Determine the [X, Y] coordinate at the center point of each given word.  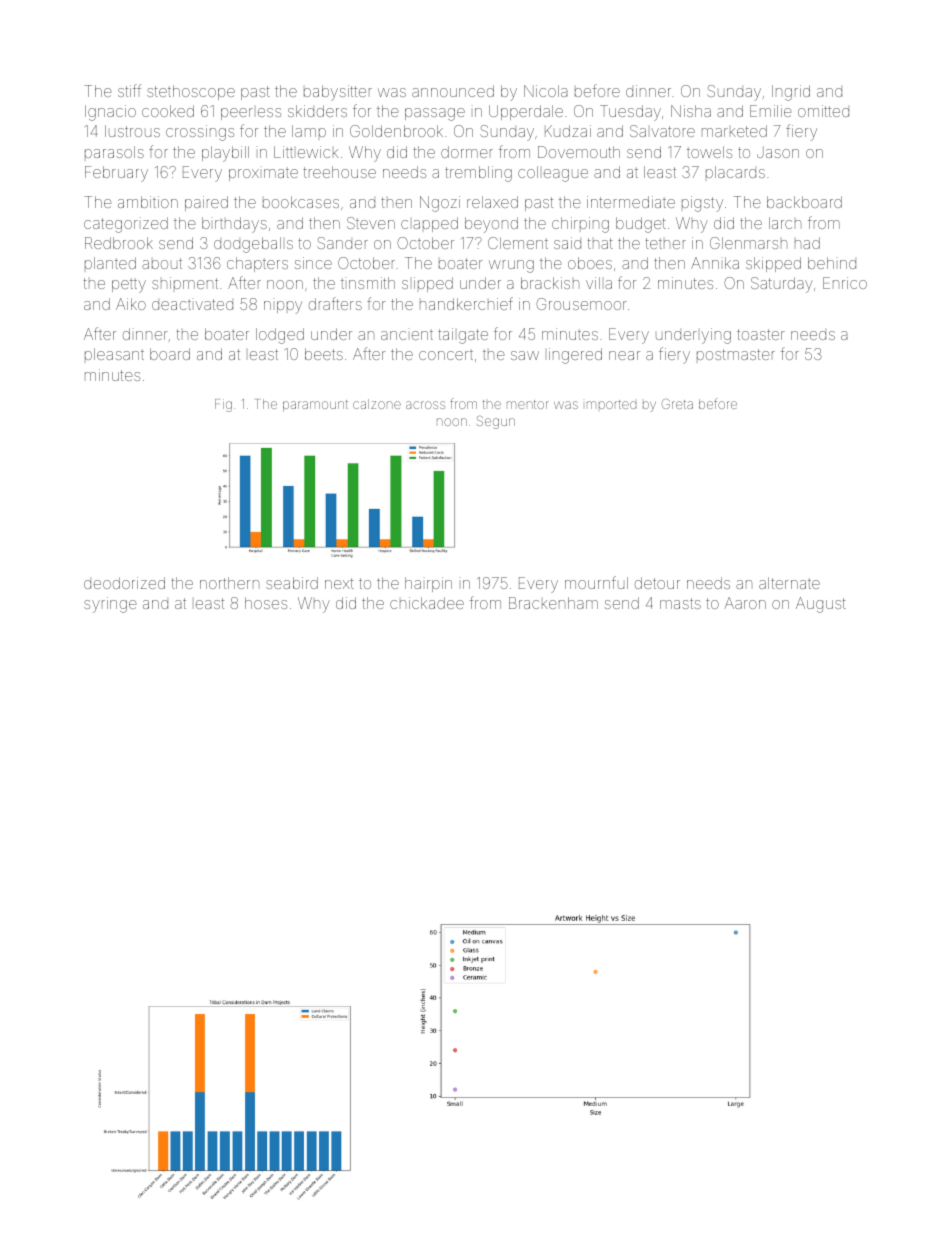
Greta [677, 404]
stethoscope [191, 92]
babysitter [338, 93]
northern [229, 583]
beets [324, 354]
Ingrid [791, 93]
